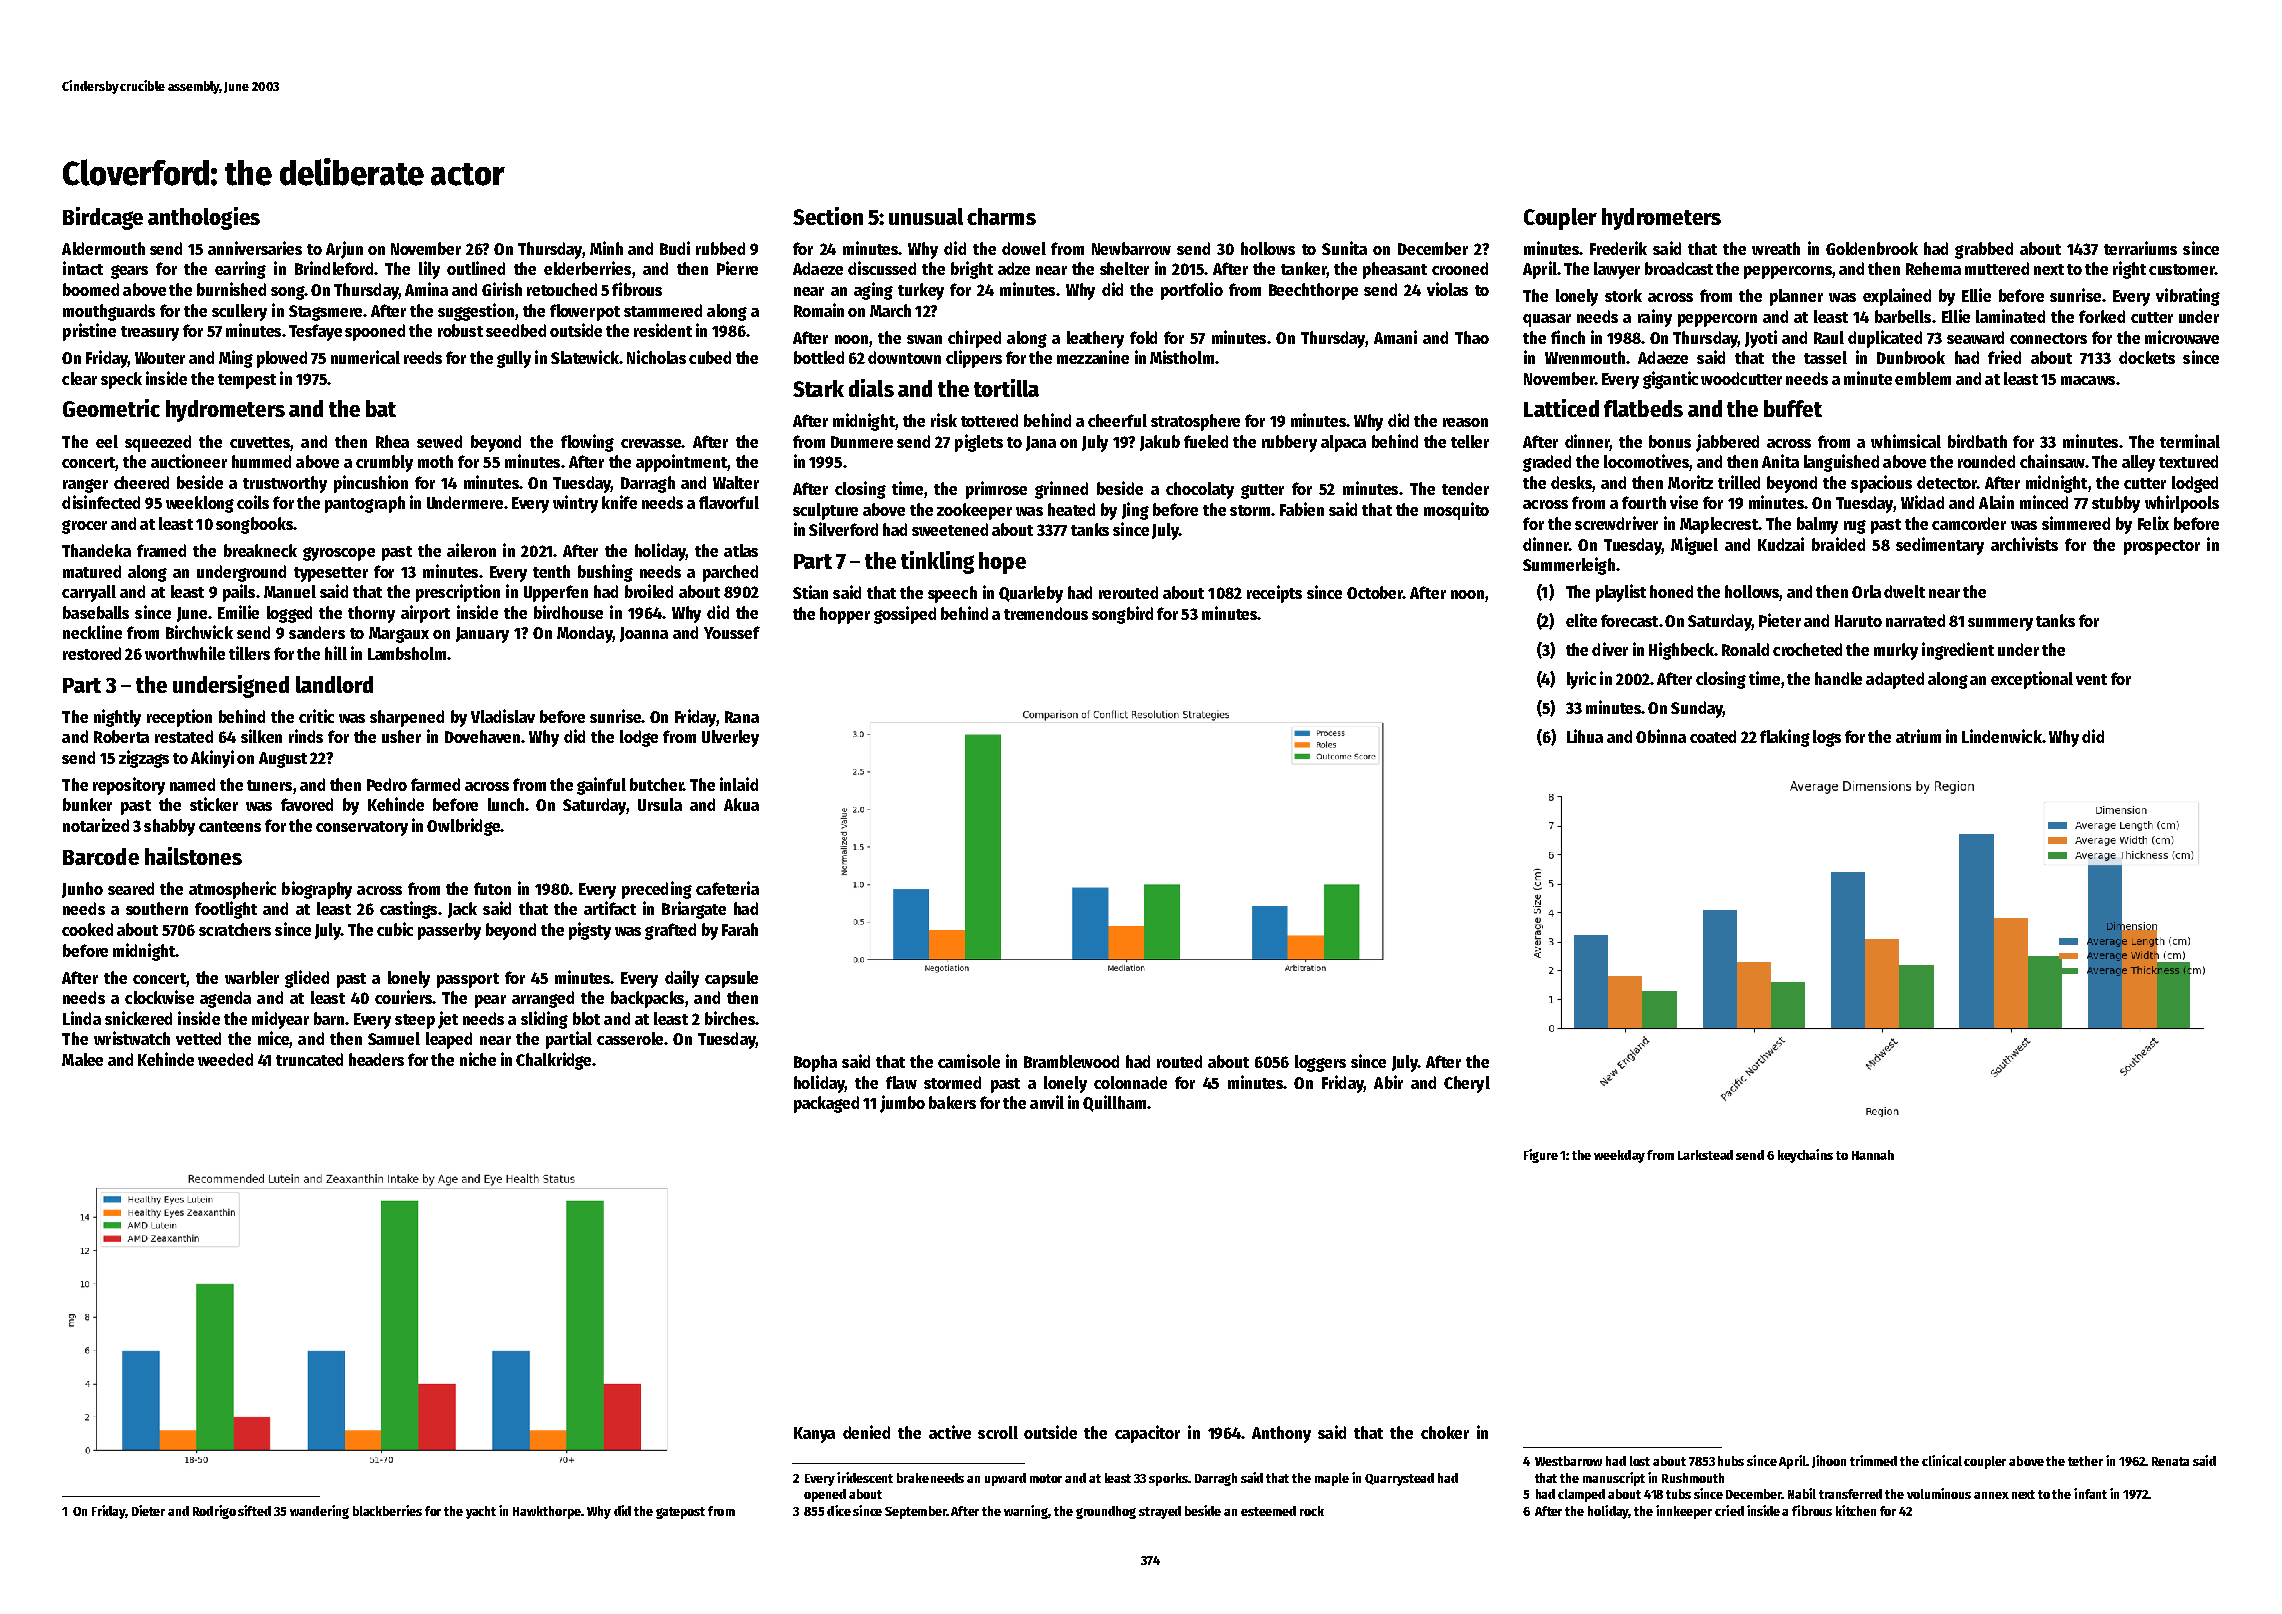  I want to click on sifted, so click(254, 1510).
